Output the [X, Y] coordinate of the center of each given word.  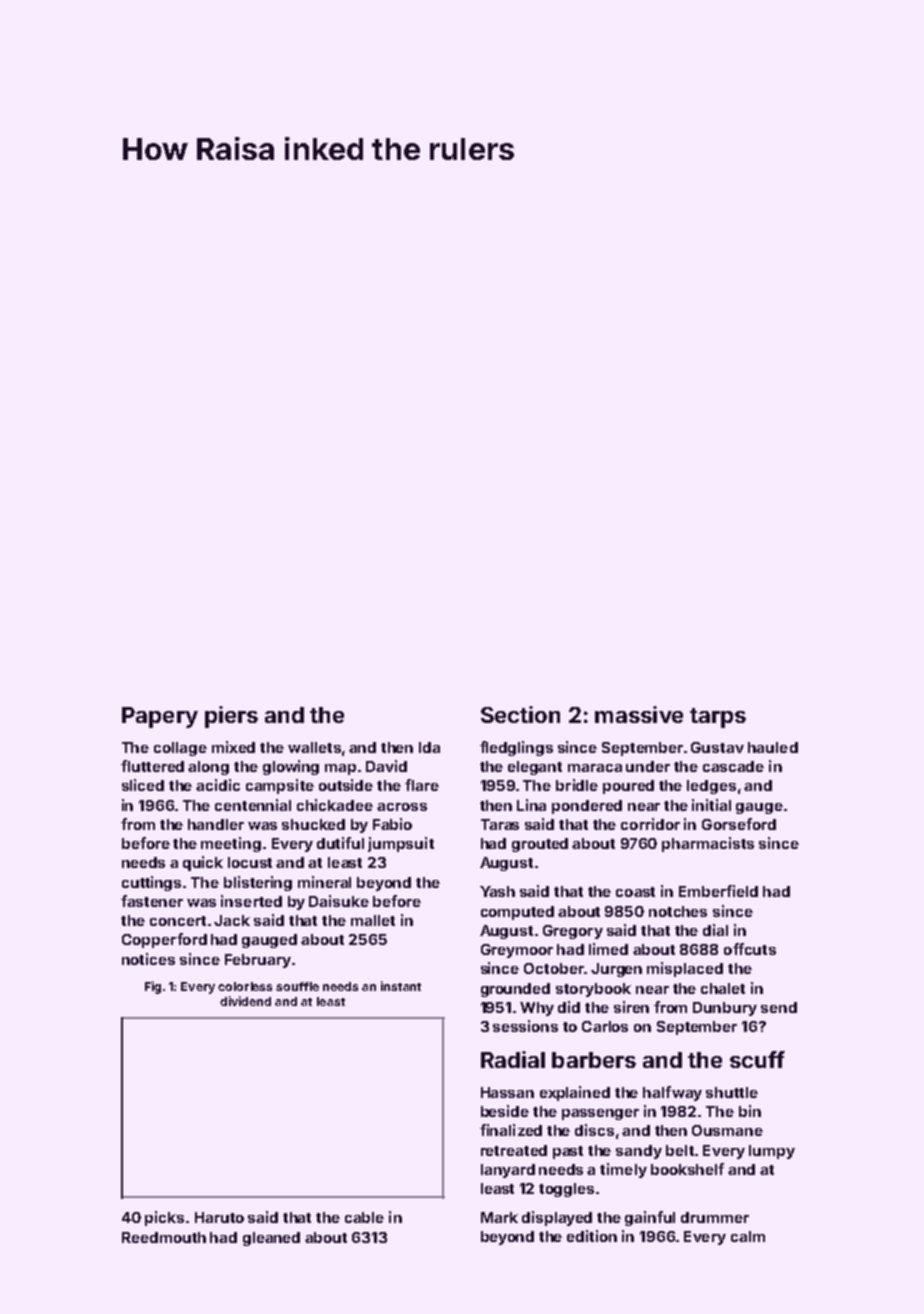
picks [164, 1218]
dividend [245, 1001]
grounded [515, 990]
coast [635, 892]
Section [520, 714]
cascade [733, 766]
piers [231, 717]
